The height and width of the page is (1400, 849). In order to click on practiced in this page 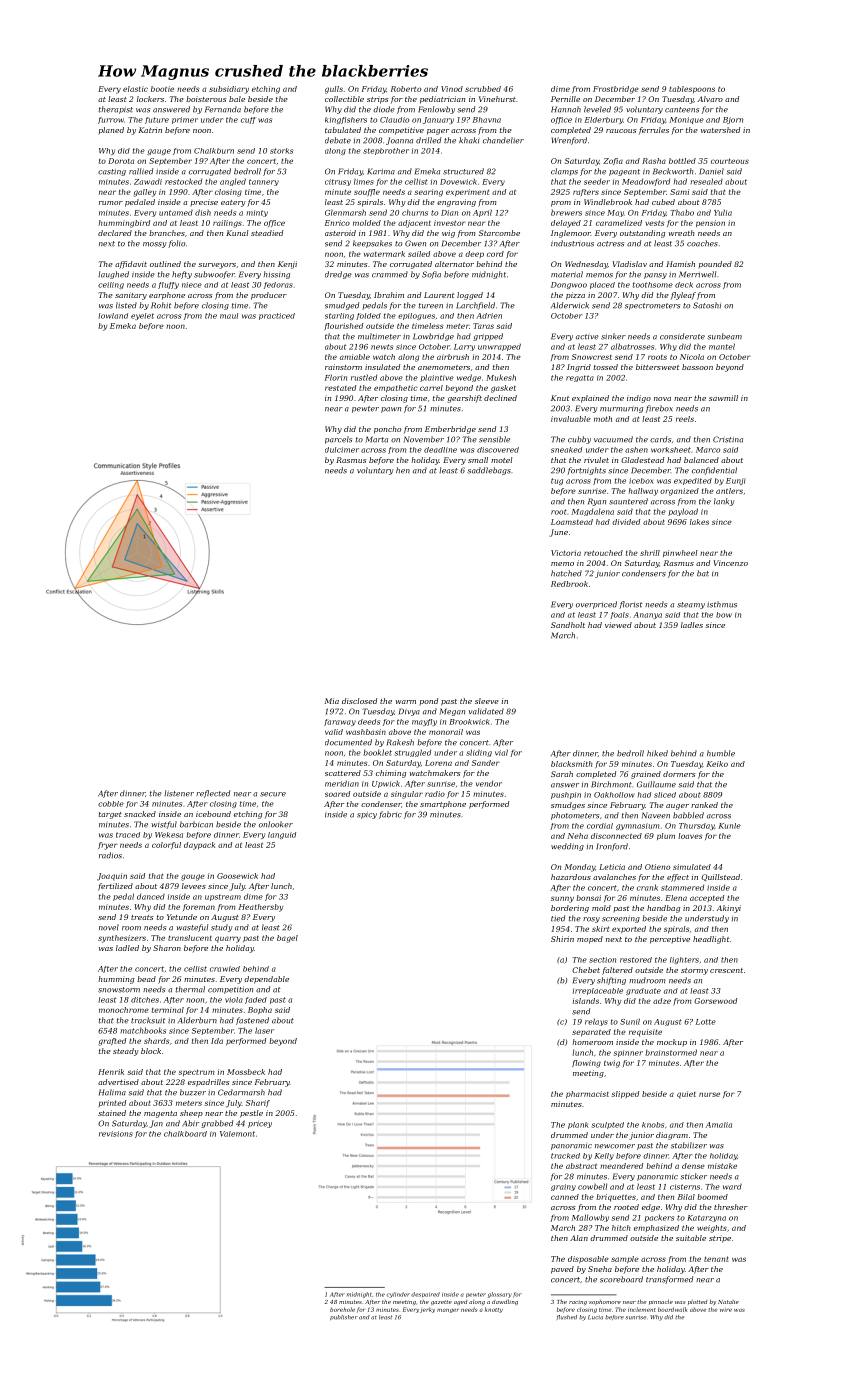, I will do `click(277, 316)`.
